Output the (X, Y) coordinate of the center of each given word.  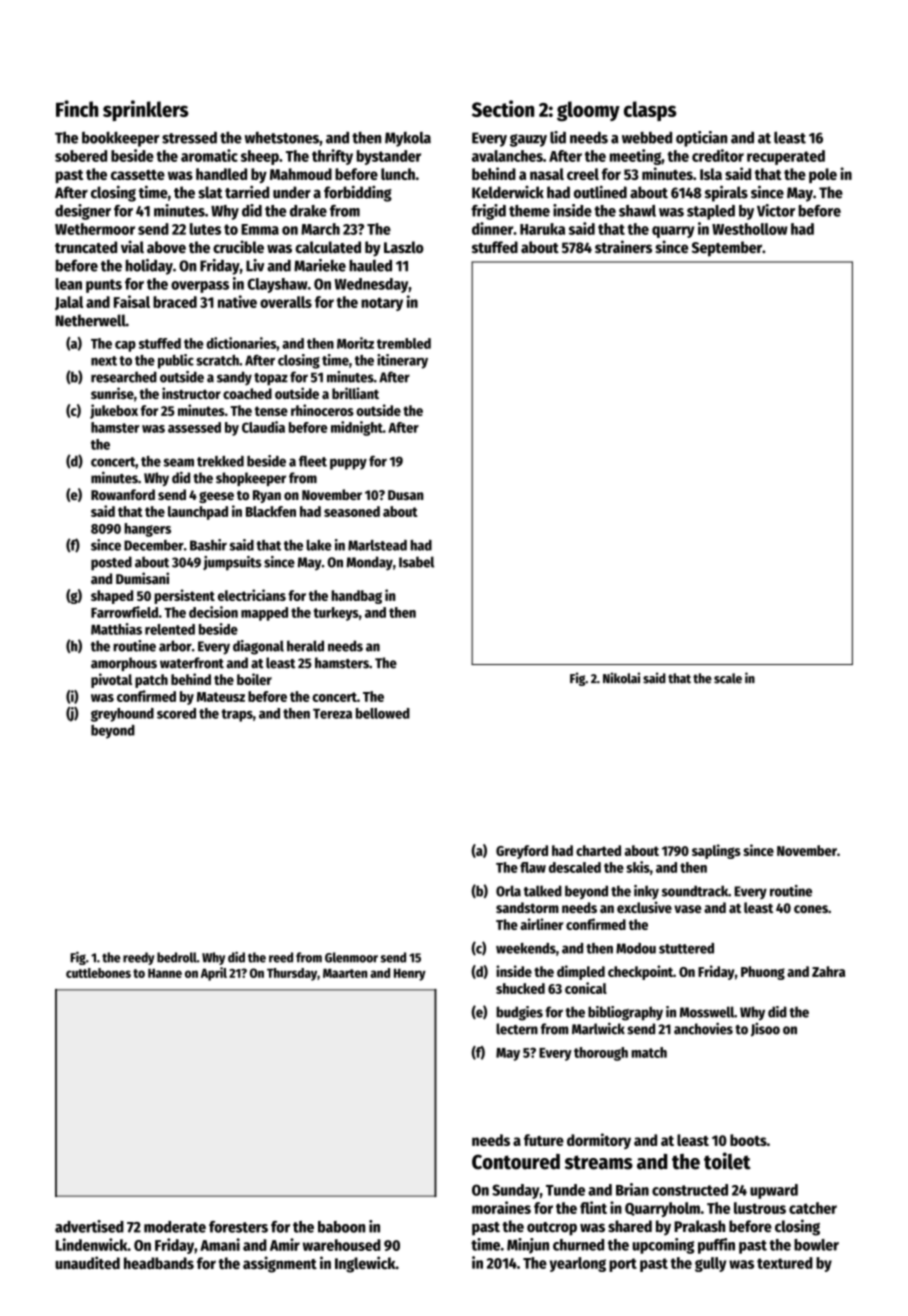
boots (748, 1140)
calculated (328, 247)
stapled (711, 212)
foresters (238, 1227)
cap (125, 346)
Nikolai (621, 678)
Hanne (165, 973)
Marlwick (598, 1028)
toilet (727, 1161)
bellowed (383, 713)
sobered (81, 156)
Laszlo (404, 247)
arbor (175, 646)
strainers (623, 247)
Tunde (565, 1190)
